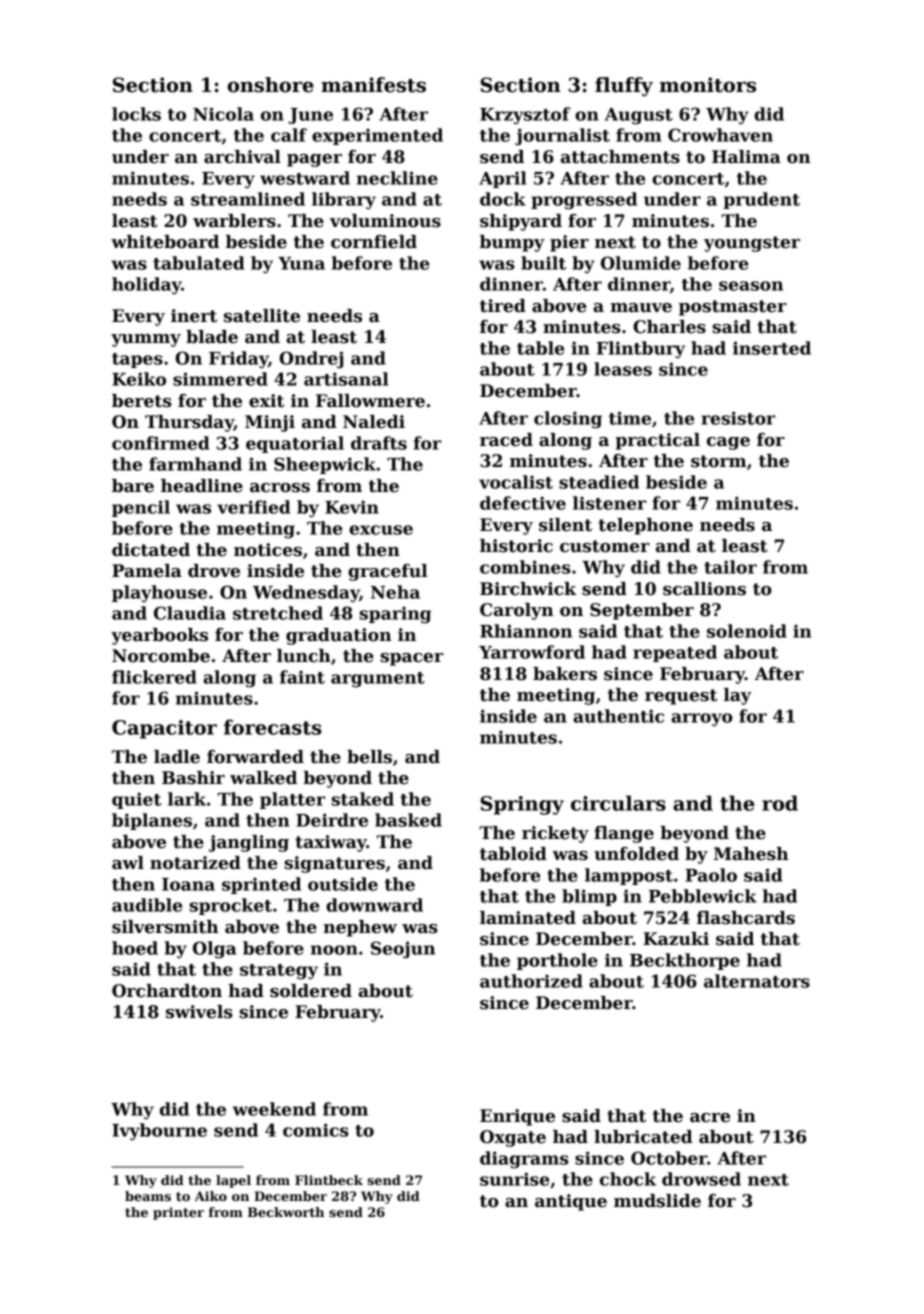 The image size is (924, 1314). Describe the element at coordinates (532, 652) in the screenshot. I see `Yarrowford` at that location.
